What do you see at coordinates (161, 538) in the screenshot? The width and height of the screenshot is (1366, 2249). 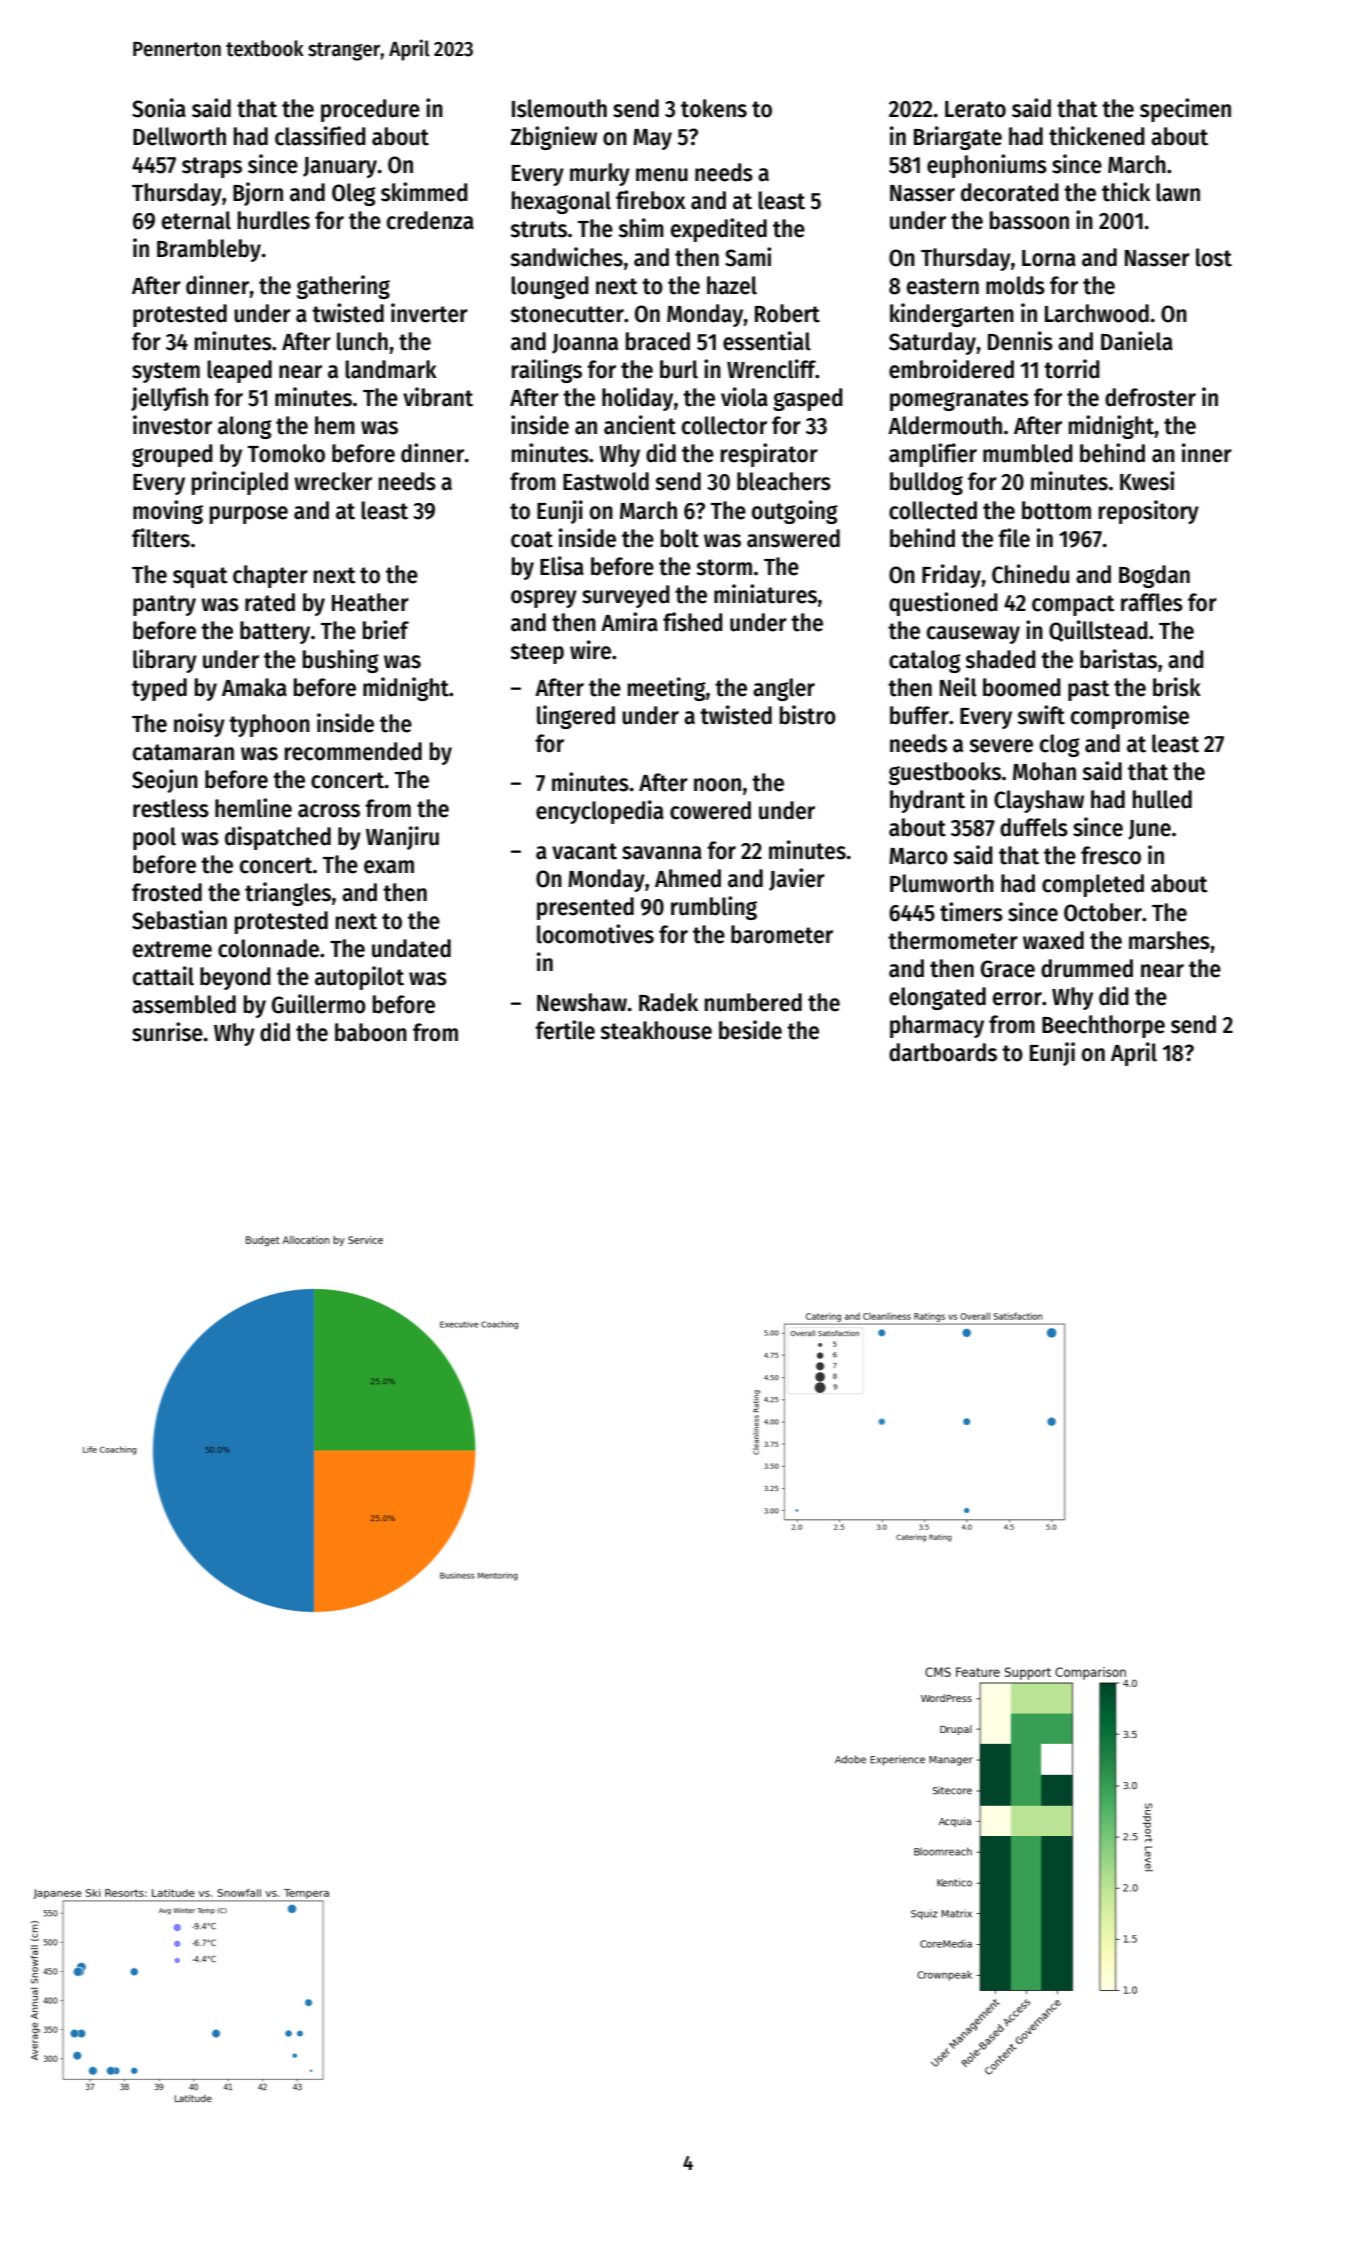 I see `filters` at bounding box center [161, 538].
